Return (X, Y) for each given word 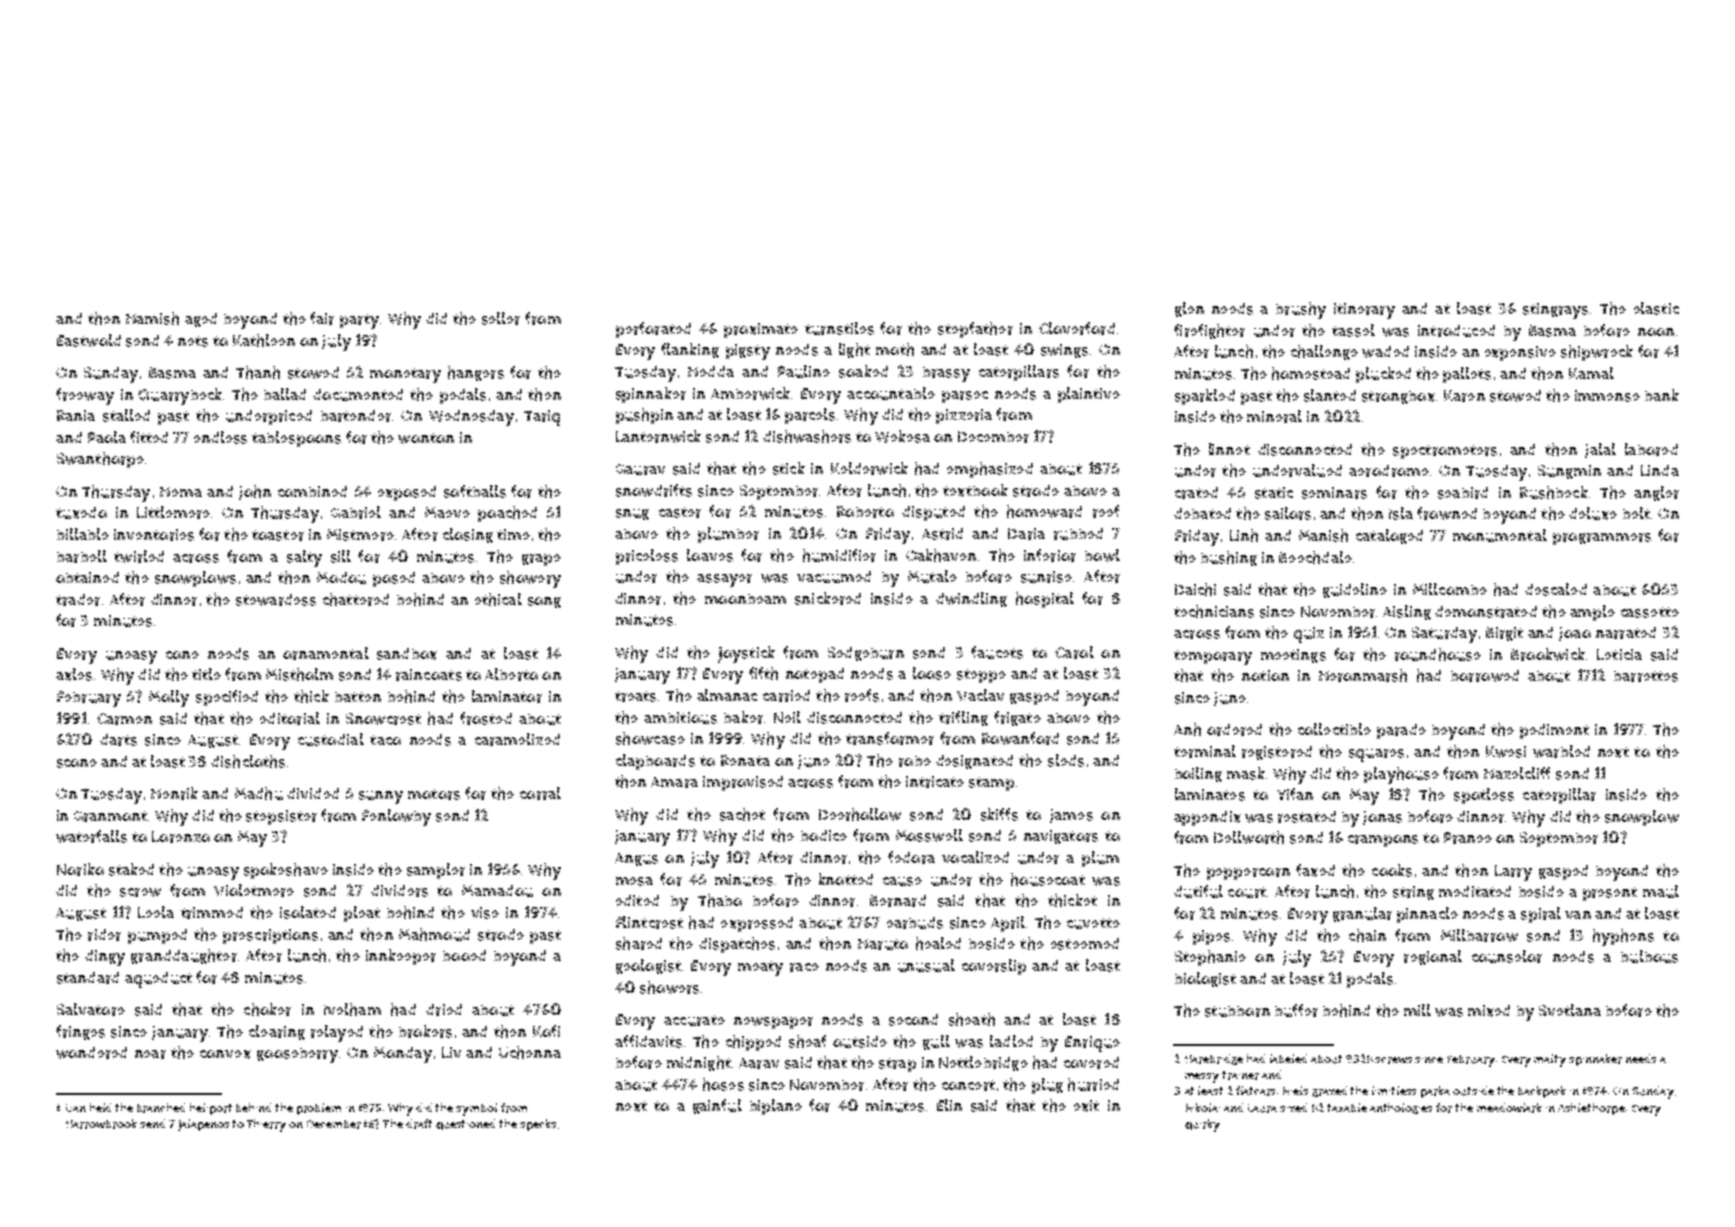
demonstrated (1486, 612)
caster (680, 512)
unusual (926, 965)
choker (267, 1009)
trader (78, 600)
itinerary (1364, 311)
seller (501, 318)
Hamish (152, 318)
